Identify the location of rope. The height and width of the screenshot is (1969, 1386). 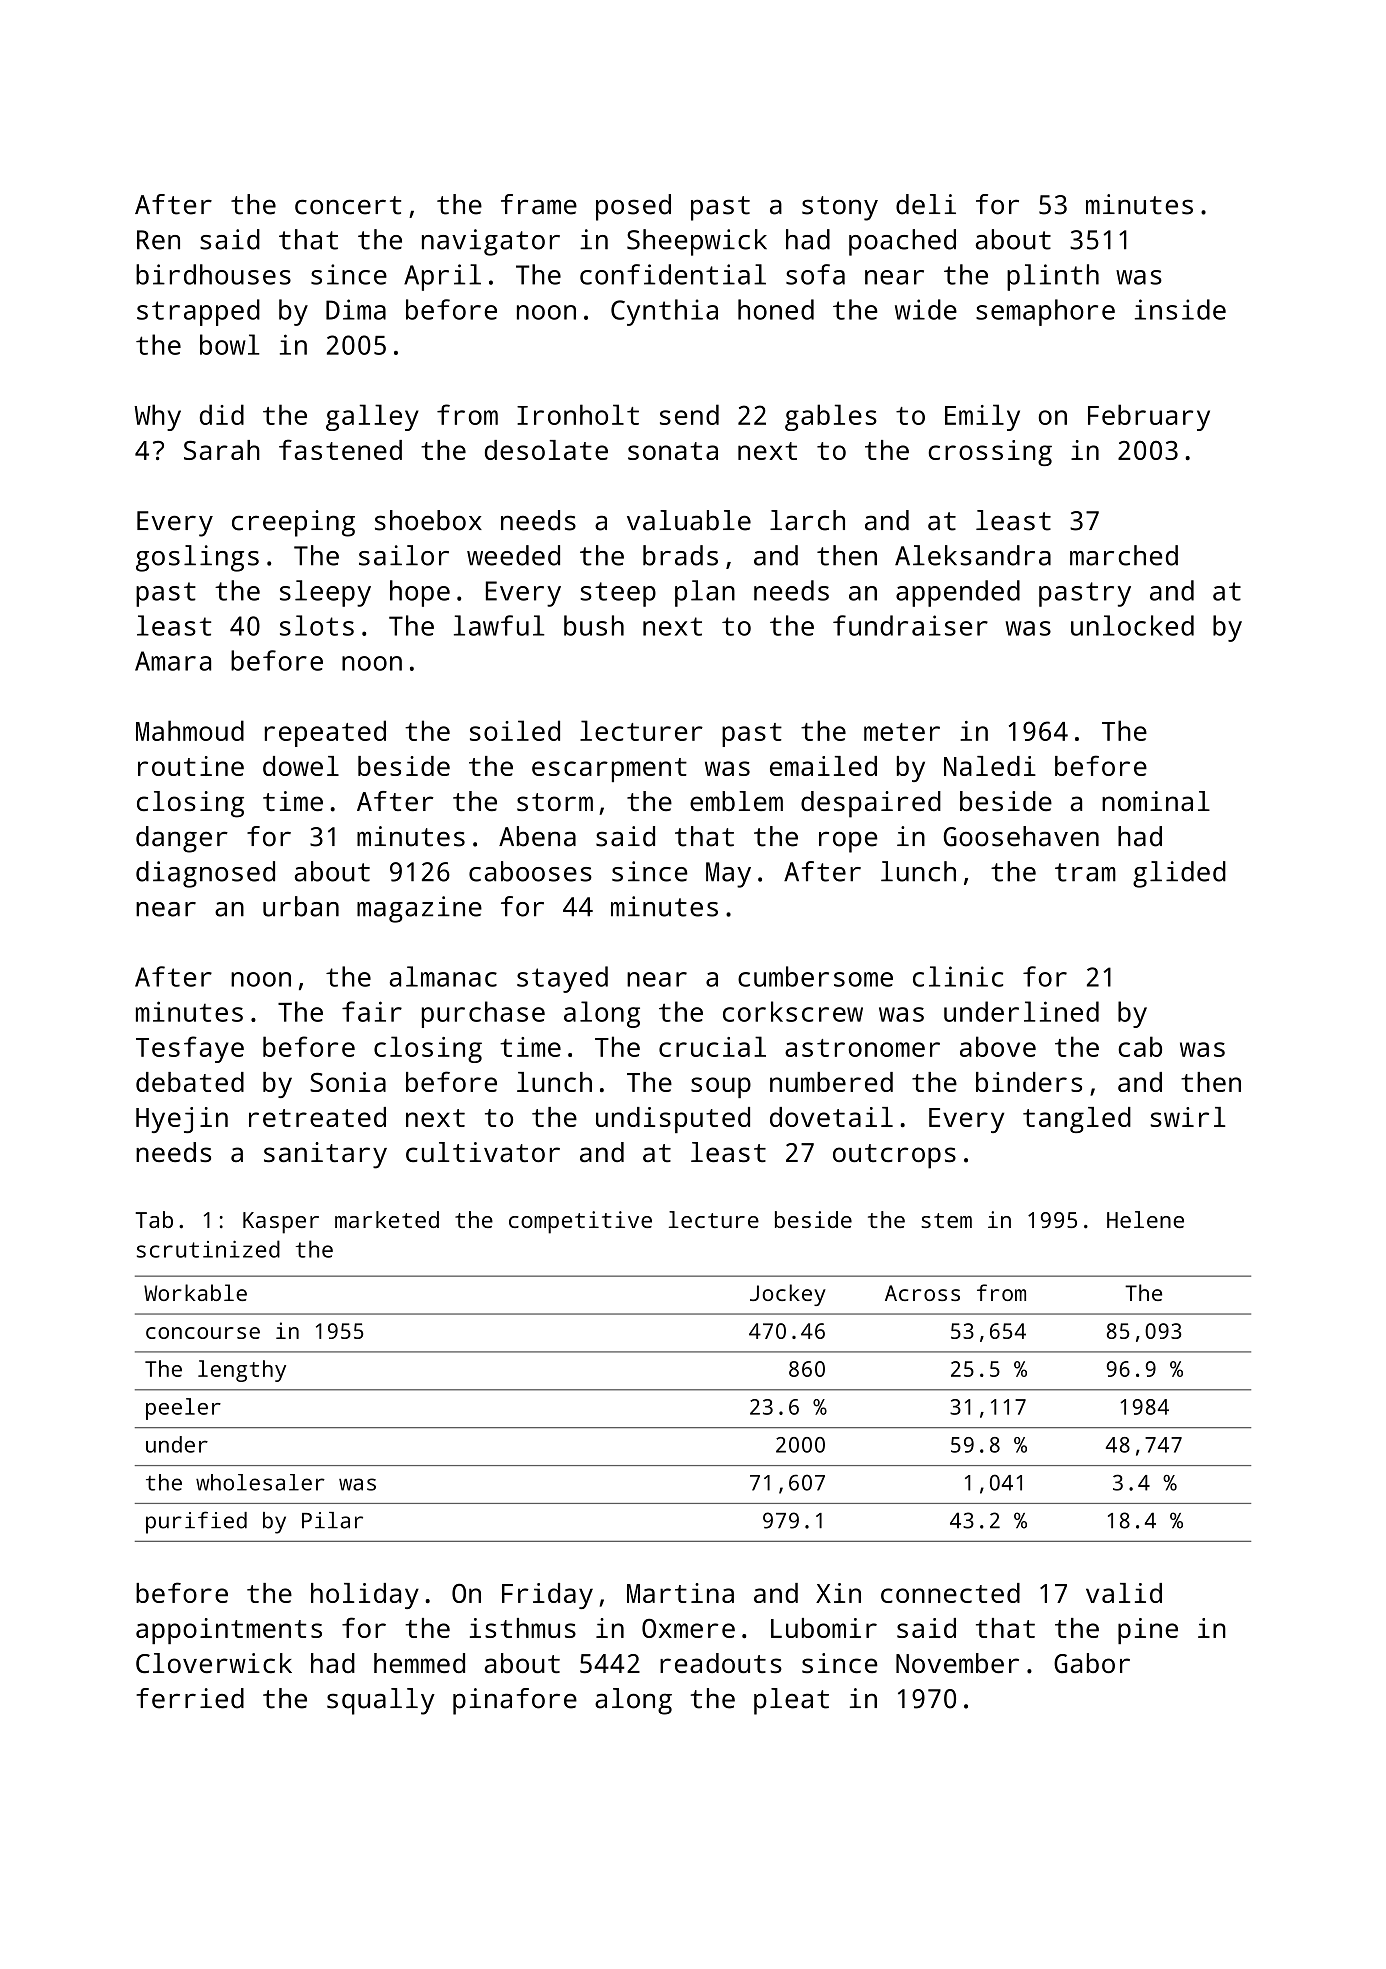
(848, 842).
